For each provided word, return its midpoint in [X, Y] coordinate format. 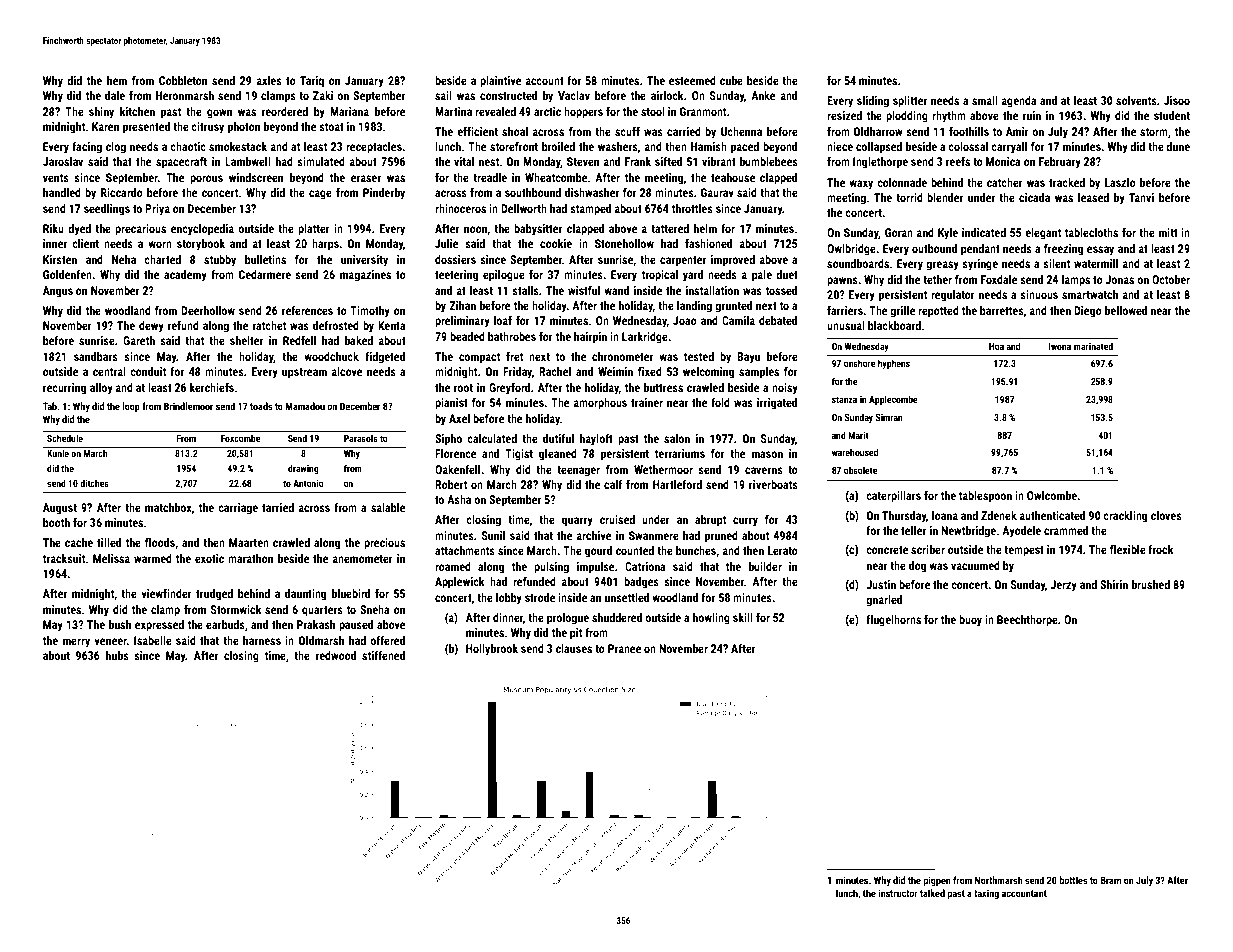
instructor [898, 893]
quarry [577, 522]
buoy [970, 621]
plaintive [500, 82]
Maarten [249, 542]
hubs [117, 655]
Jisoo [1177, 100]
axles [269, 80]
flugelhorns [893, 621]
